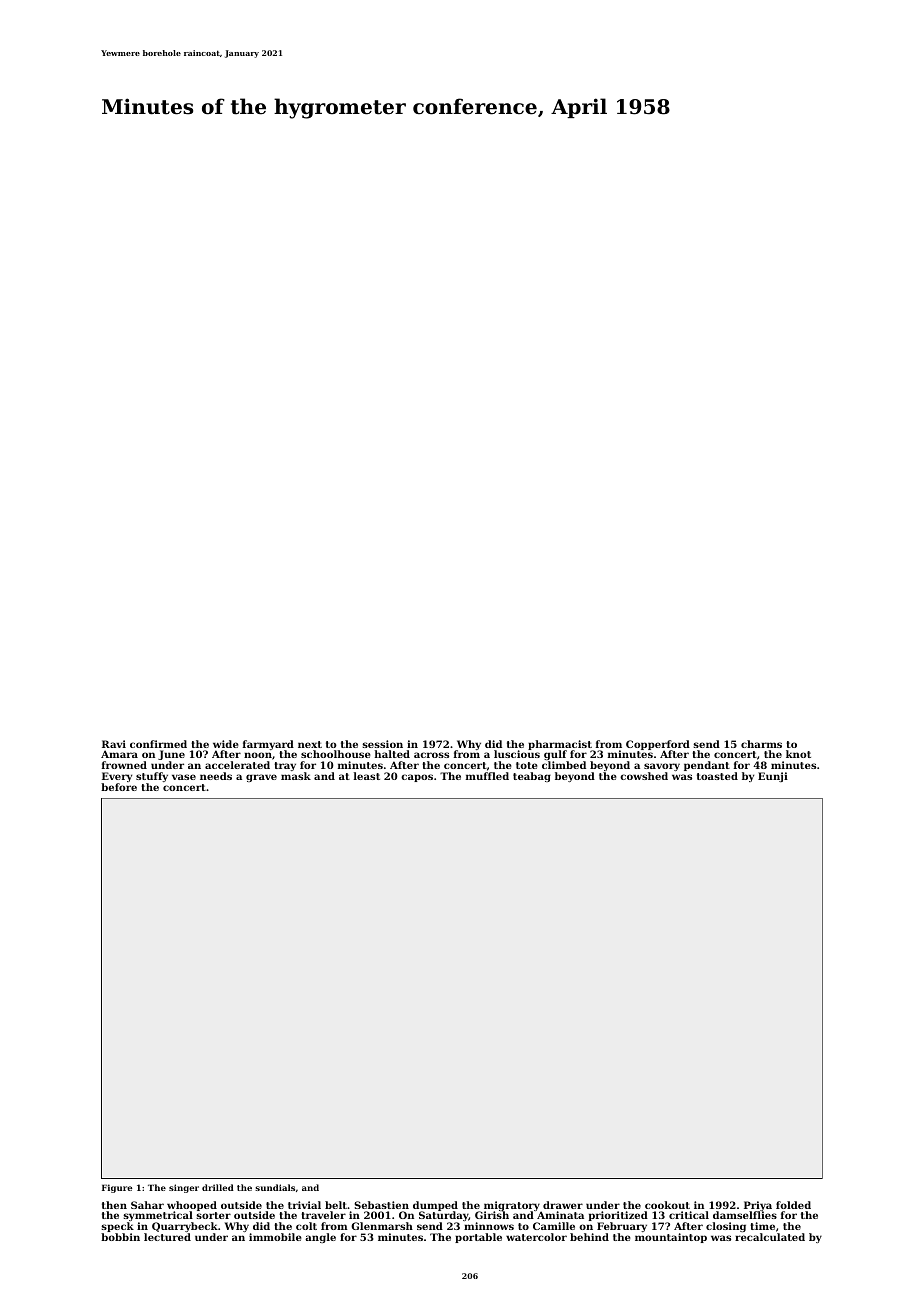  I want to click on Aminata, so click(560, 1215).
